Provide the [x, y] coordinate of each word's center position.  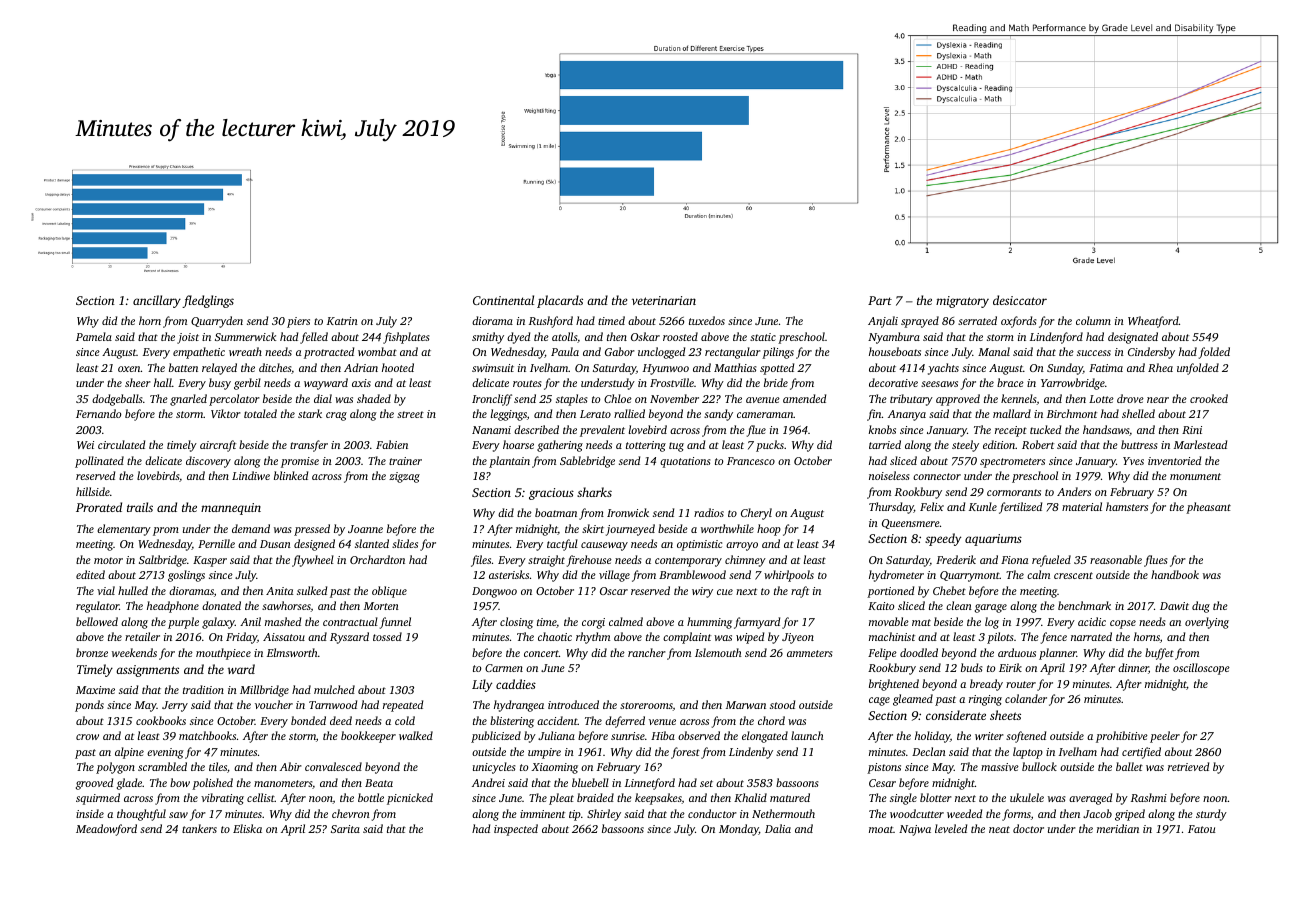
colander [1026, 698]
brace [1010, 382]
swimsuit [493, 368]
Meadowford [106, 830]
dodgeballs [117, 400]
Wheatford [1153, 322]
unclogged [661, 353]
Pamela [94, 336]
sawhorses [286, 606]
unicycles [494, 768]
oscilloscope [1201, 669]
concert [541, 653]
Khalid [750, 797]
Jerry [175, 706]
